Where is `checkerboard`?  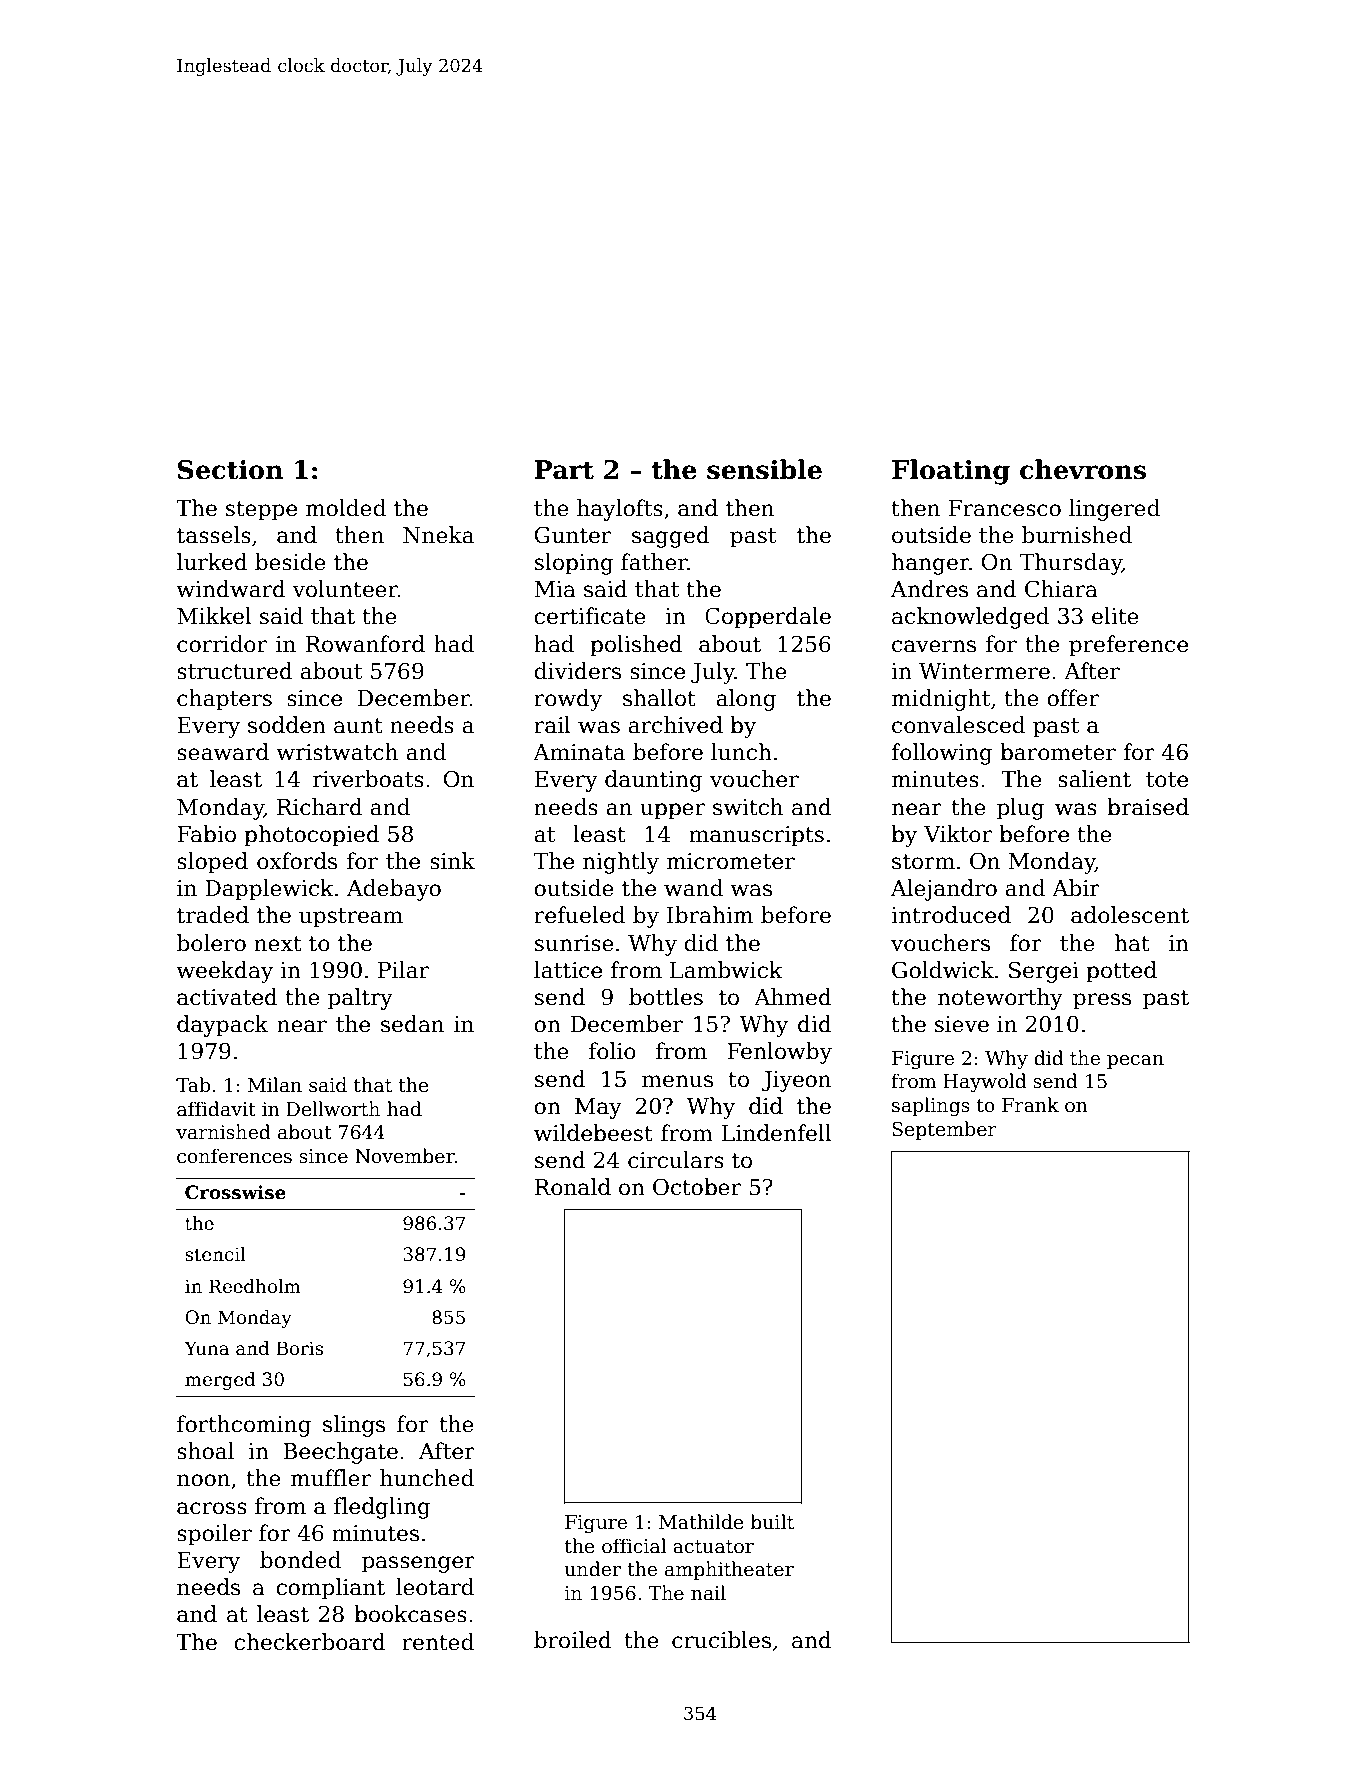
checkerboard is located at coordinates (310, 1642).
